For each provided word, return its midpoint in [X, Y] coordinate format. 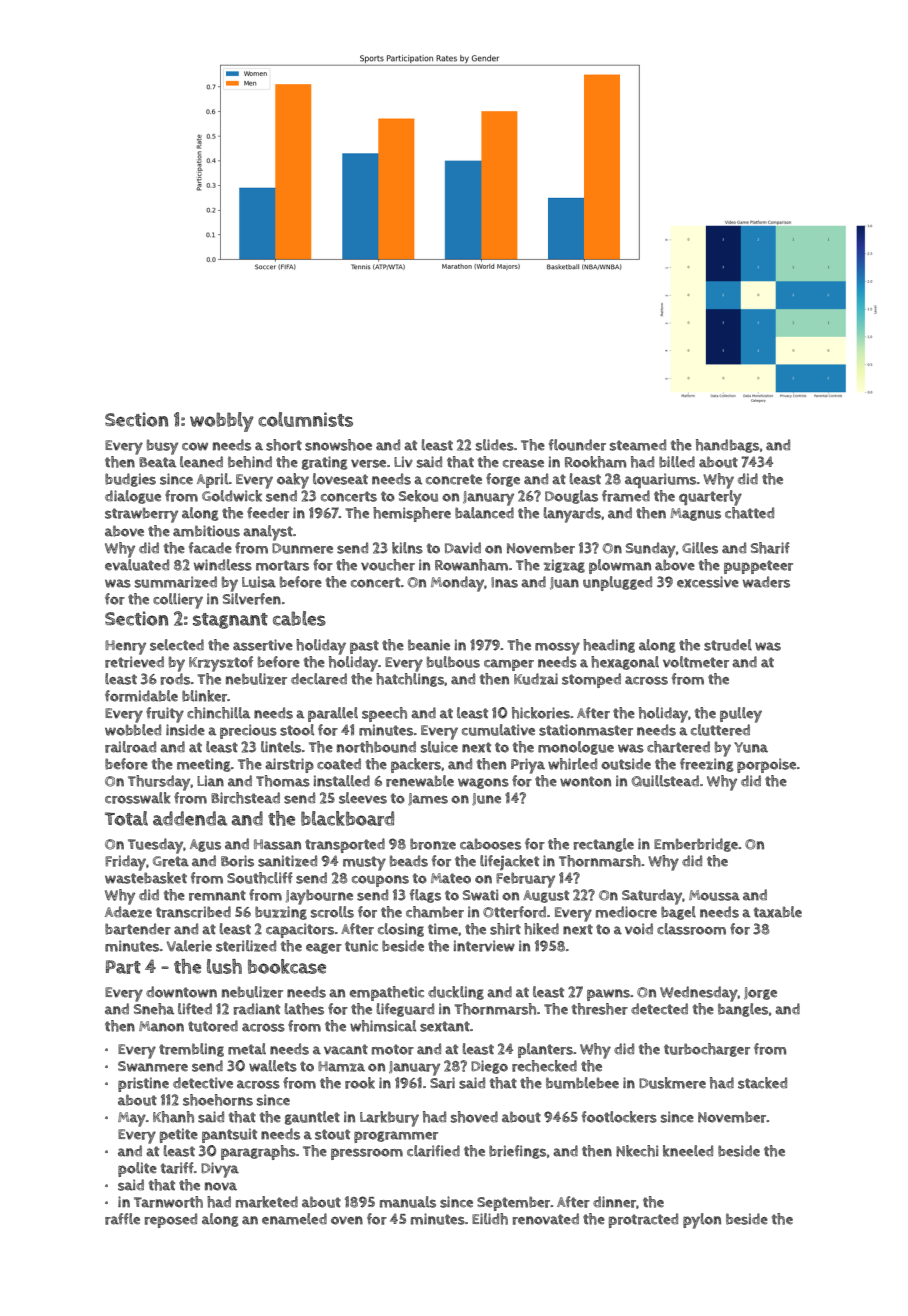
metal [247, 1049]
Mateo [451, 878]
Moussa [714, 895]
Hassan [277, 844]
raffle [122, 1219]
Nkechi [637, 1151]
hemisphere [412, 514]
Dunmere [302, 548]
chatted [749, 513]
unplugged [617, 583]
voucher [388, 565]
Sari [442, 1083]
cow [195, 446]
